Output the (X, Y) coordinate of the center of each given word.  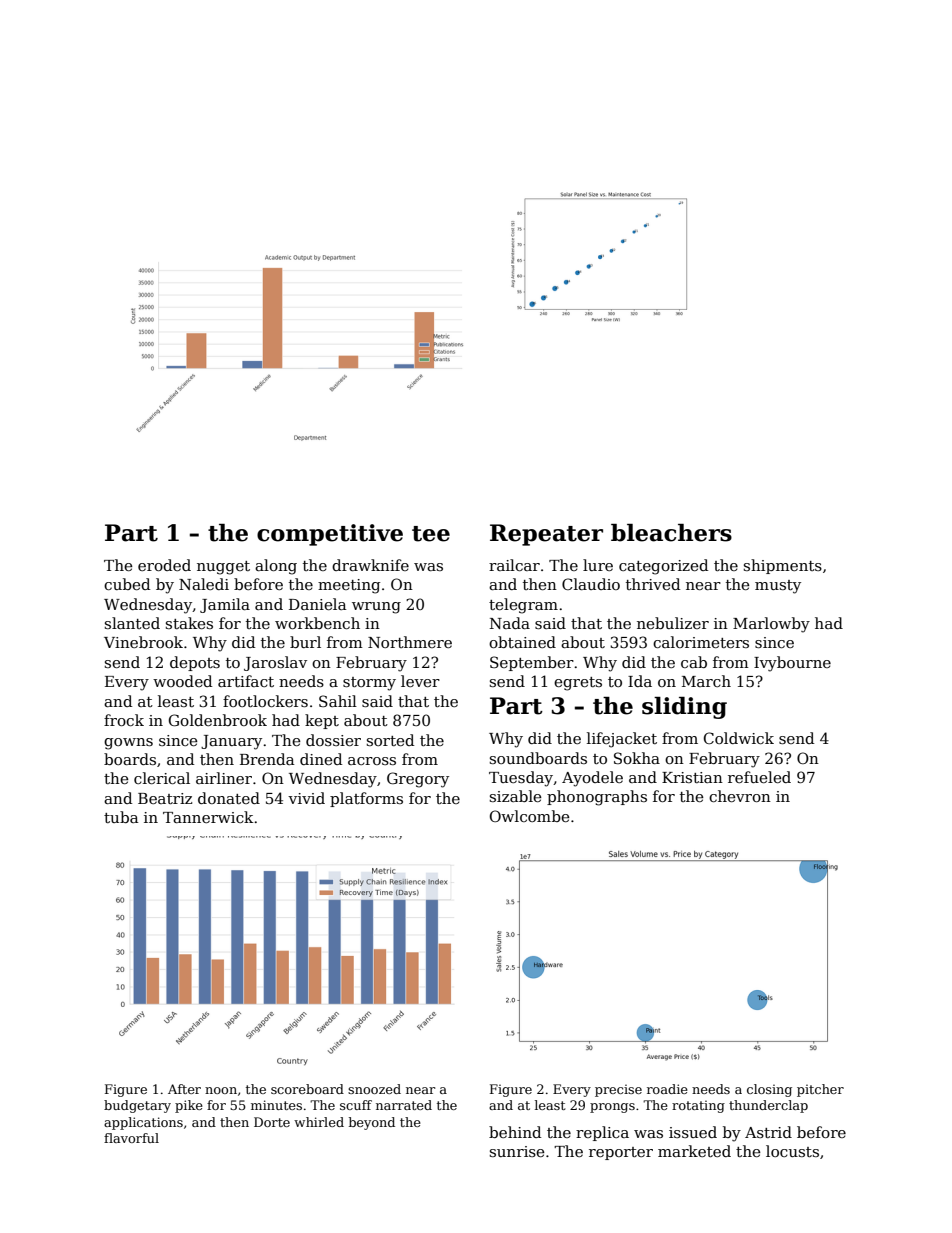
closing (769, 1090)
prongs (612, 1108)
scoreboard (307, 1089)
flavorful (131, 1138)
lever (420, 681)
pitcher (820, 1090)
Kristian (692, 777)
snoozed (374, 1089)
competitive (330, 535)
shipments (783, 566)
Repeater (546, 535)
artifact (246, 681)
